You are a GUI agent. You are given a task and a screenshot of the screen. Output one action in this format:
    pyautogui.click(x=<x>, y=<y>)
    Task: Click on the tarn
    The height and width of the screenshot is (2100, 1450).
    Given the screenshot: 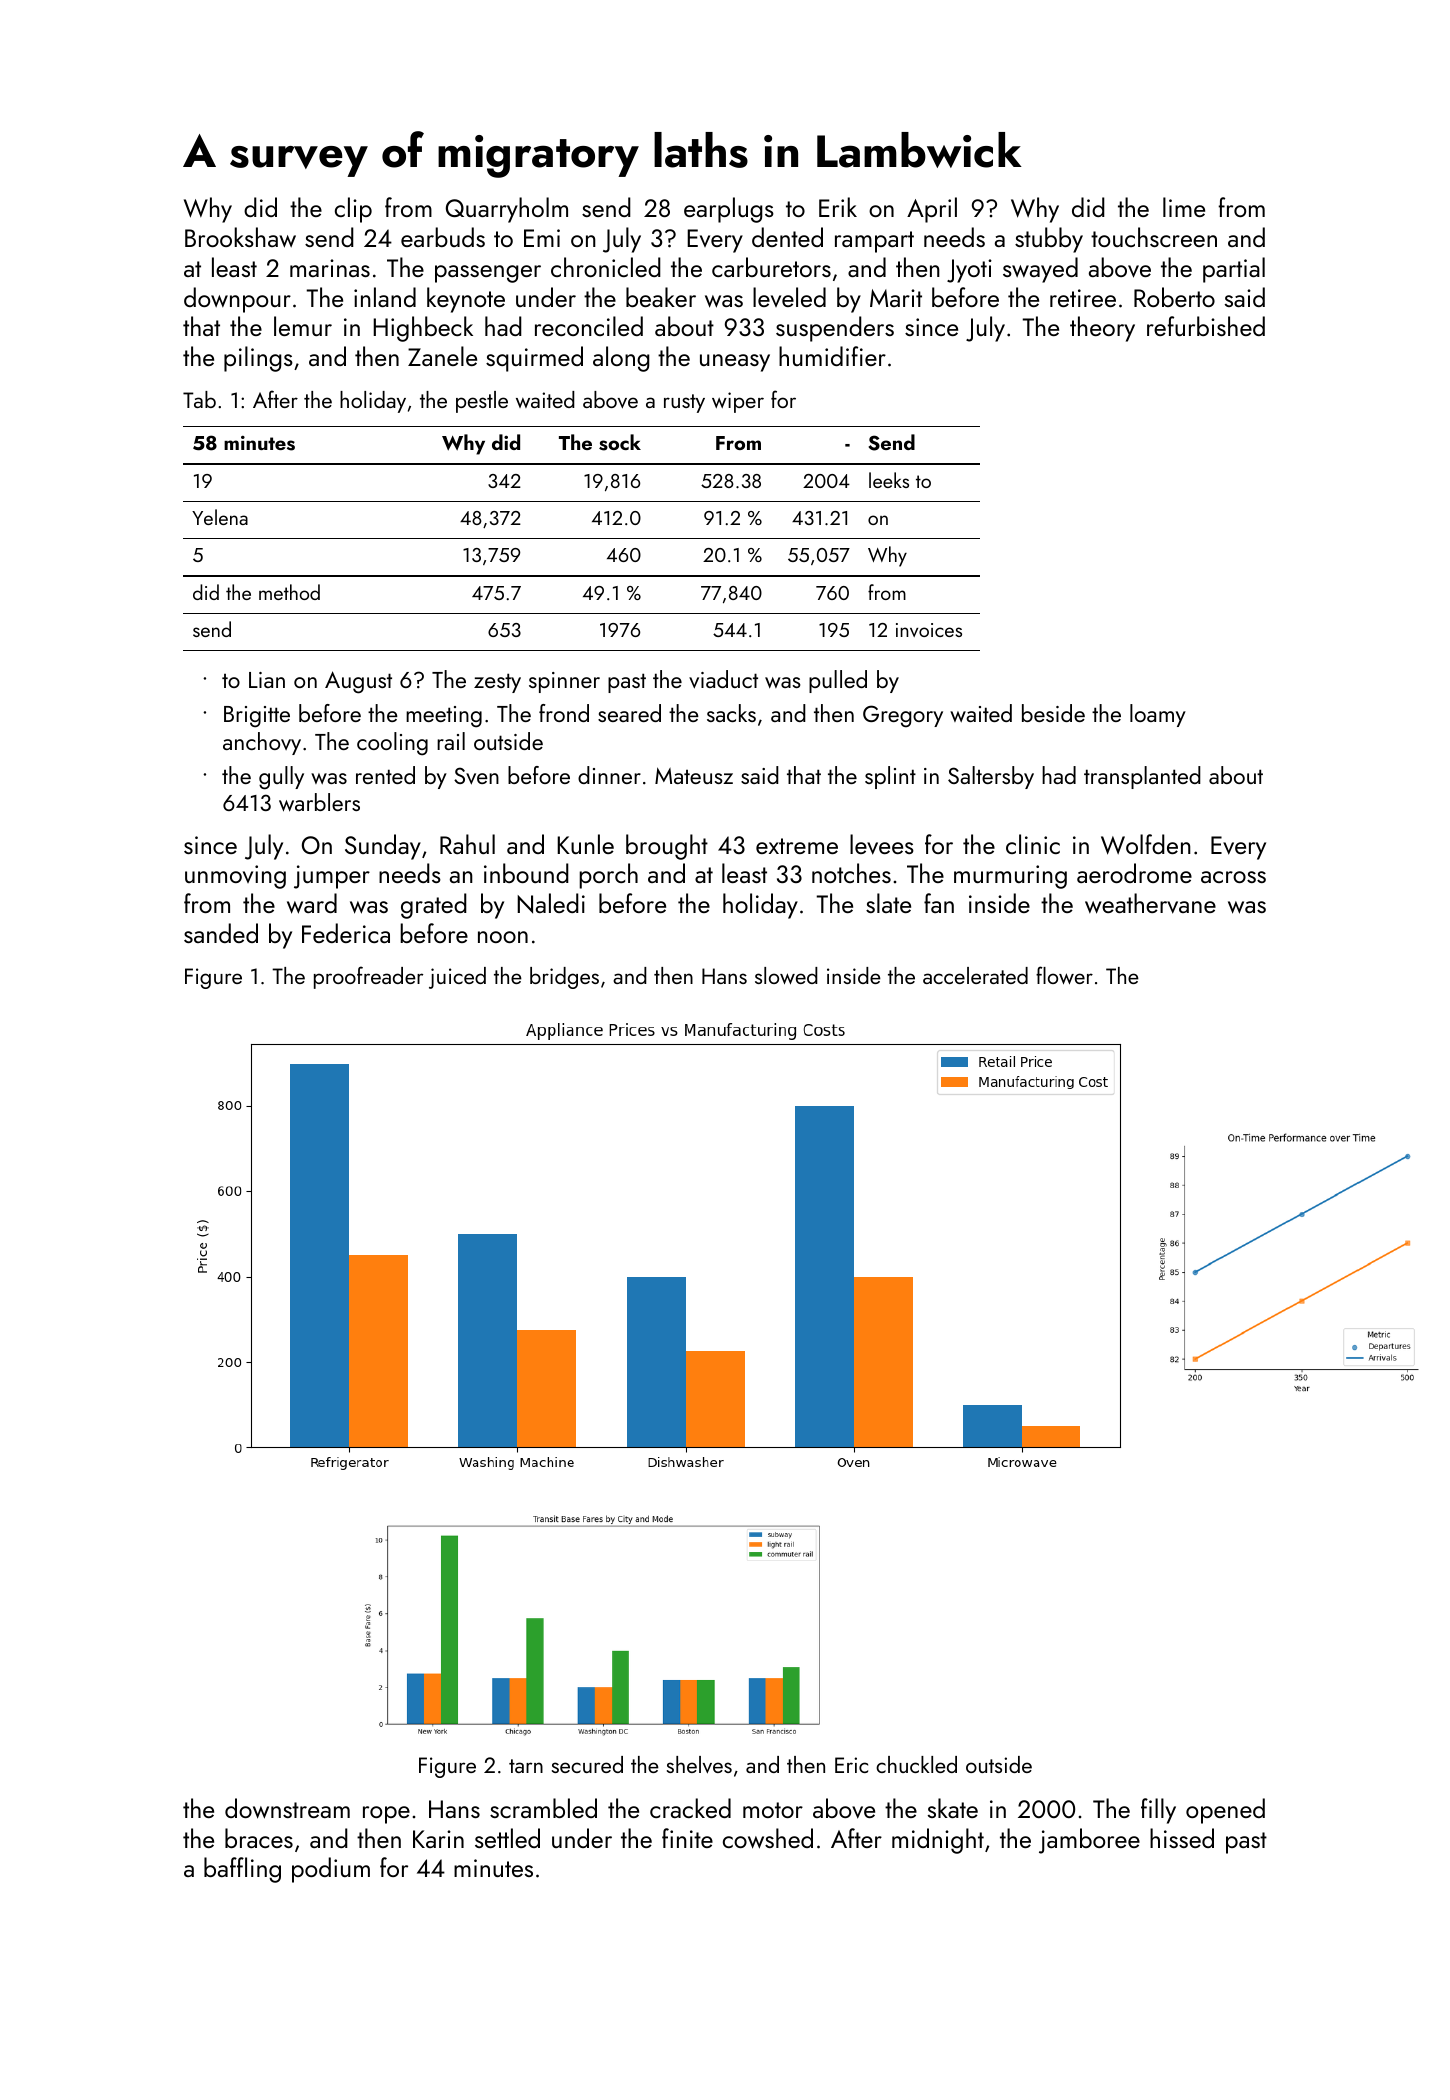 What is the action you would take?
    pyautogui.click(x=526, y=1766)
